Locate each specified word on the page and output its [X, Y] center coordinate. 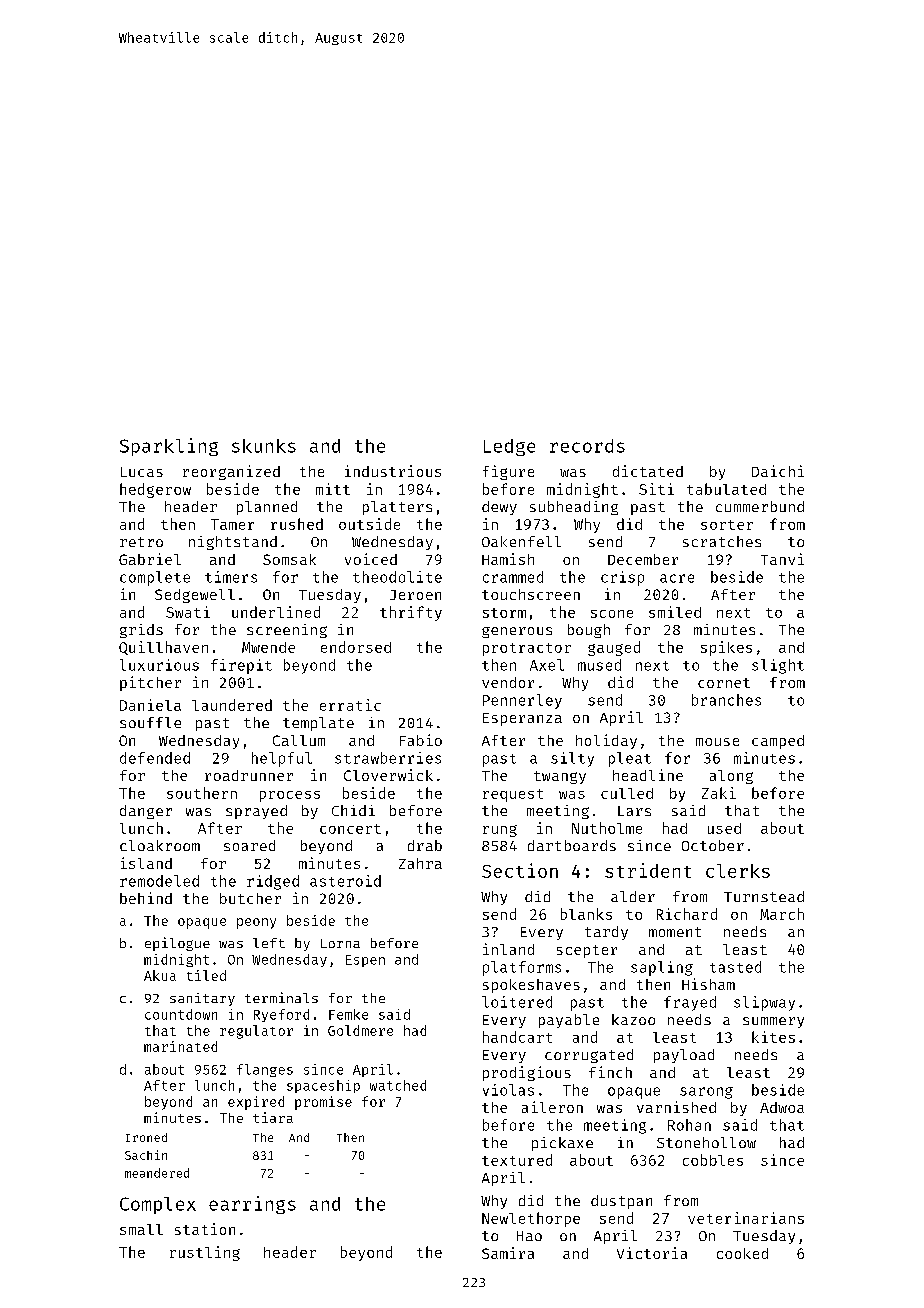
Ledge [509, 447]
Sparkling [169, 447]
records [587, 446]
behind [146, 898]
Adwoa [782, 1107]
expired [256, 1103]
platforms [522, 968]
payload [684, 1056]
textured [517, 1160]
